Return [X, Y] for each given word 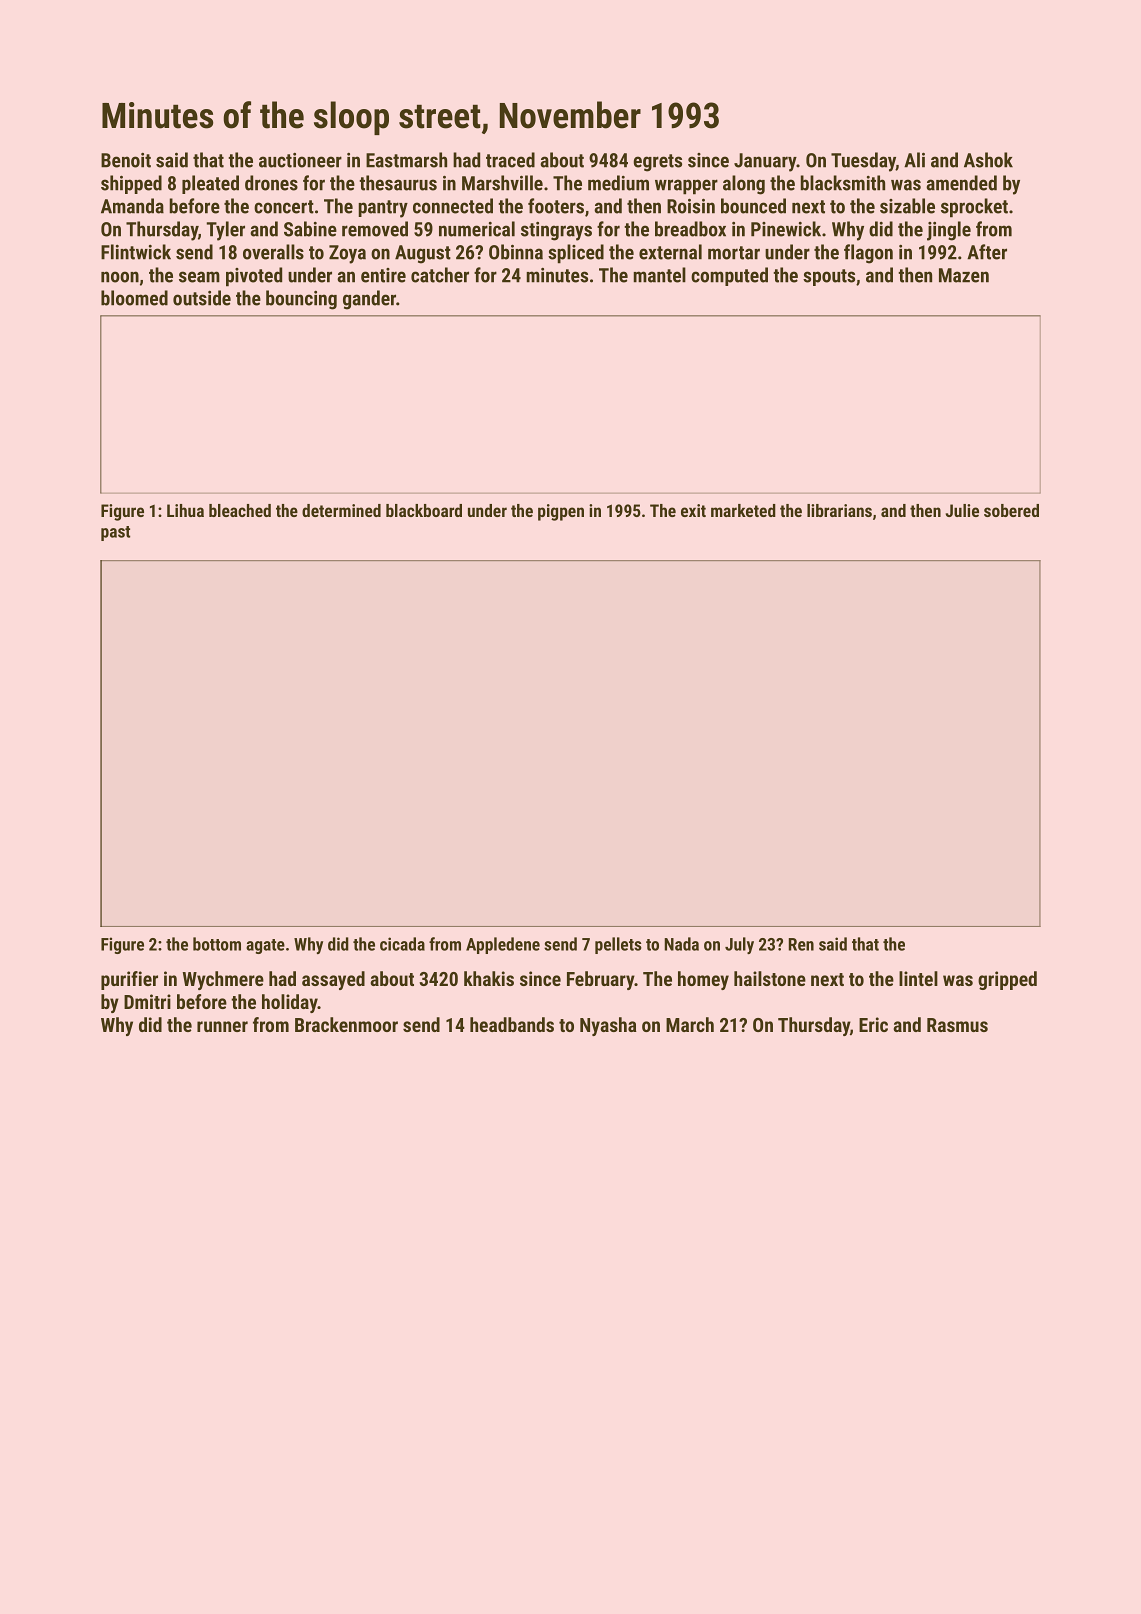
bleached [240, 510]
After [987, 252]
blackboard [424, 510]
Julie [962, 510]
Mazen [964, 275]
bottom [217, 944]
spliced [576, 254]
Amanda [132, 206]
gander [369, 300]
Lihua [185, 510]
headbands [512, 1024]
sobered [1011, 510]
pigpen [561, 512]
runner [222, 1026]
